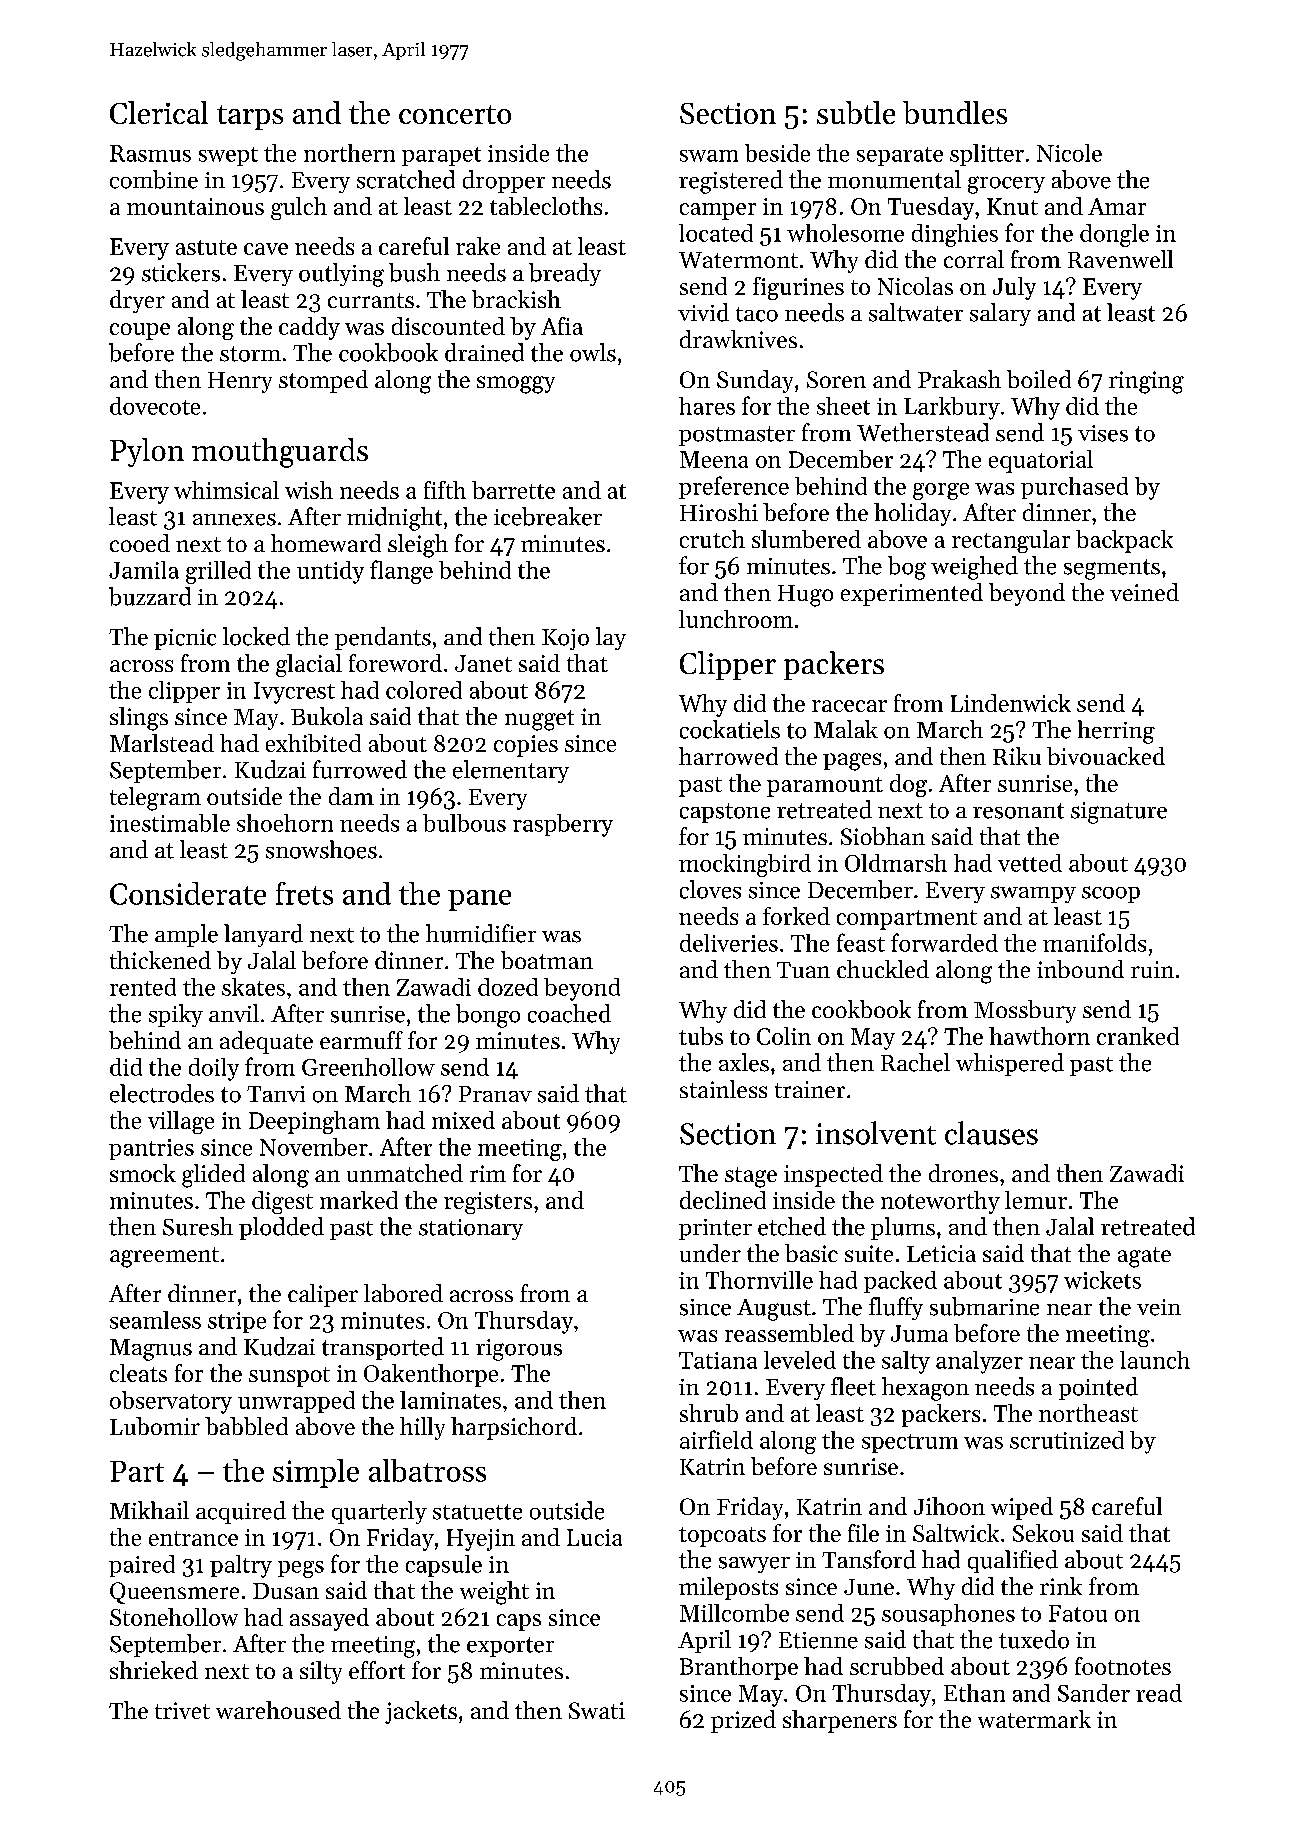 This screenshot has height=1846, width=1306. What do you see at coordinates (154, 1670) in the screenshot?
I see `shrieked` at bounding box center [154, 1670].
